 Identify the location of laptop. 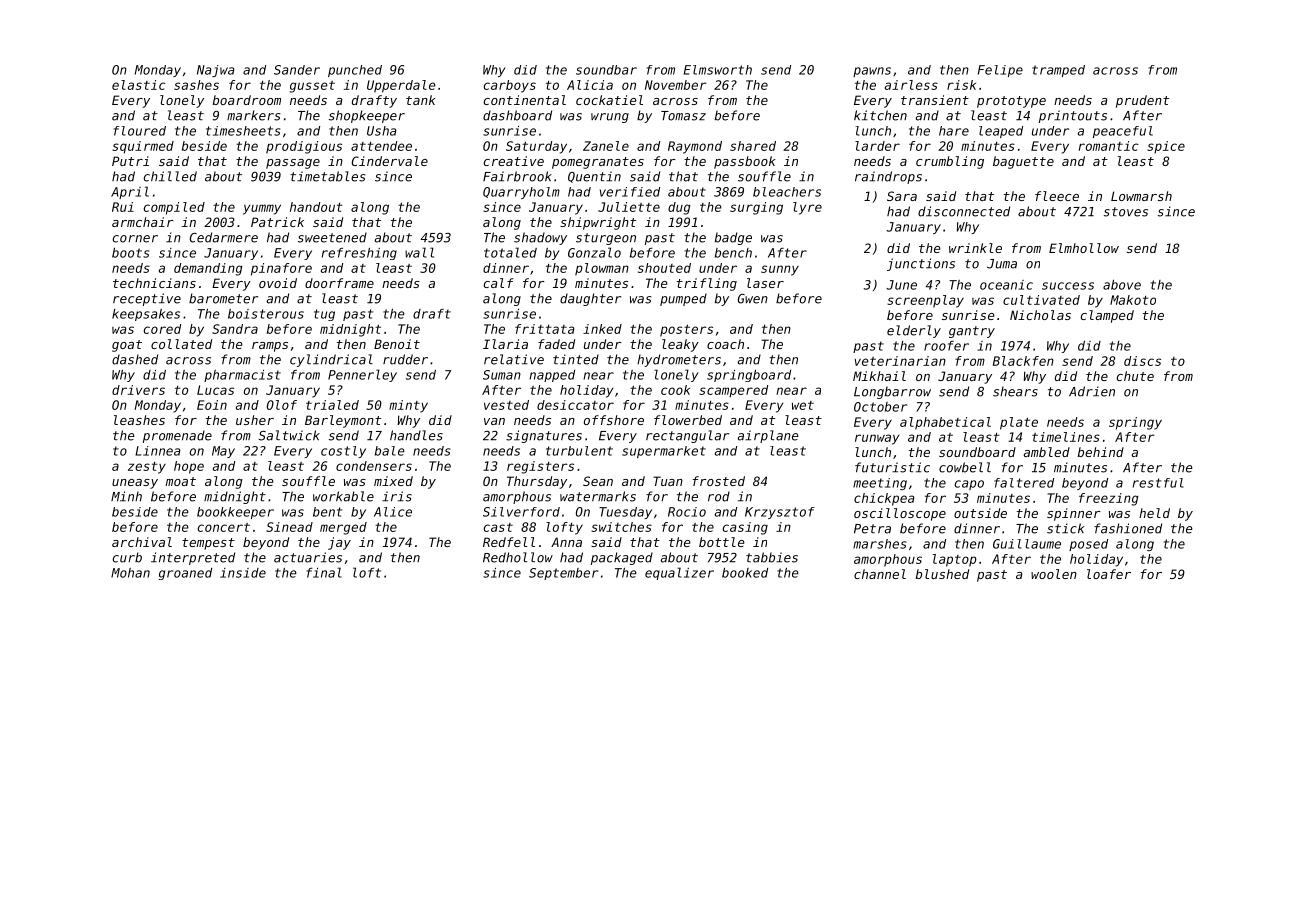
(954, 560).
